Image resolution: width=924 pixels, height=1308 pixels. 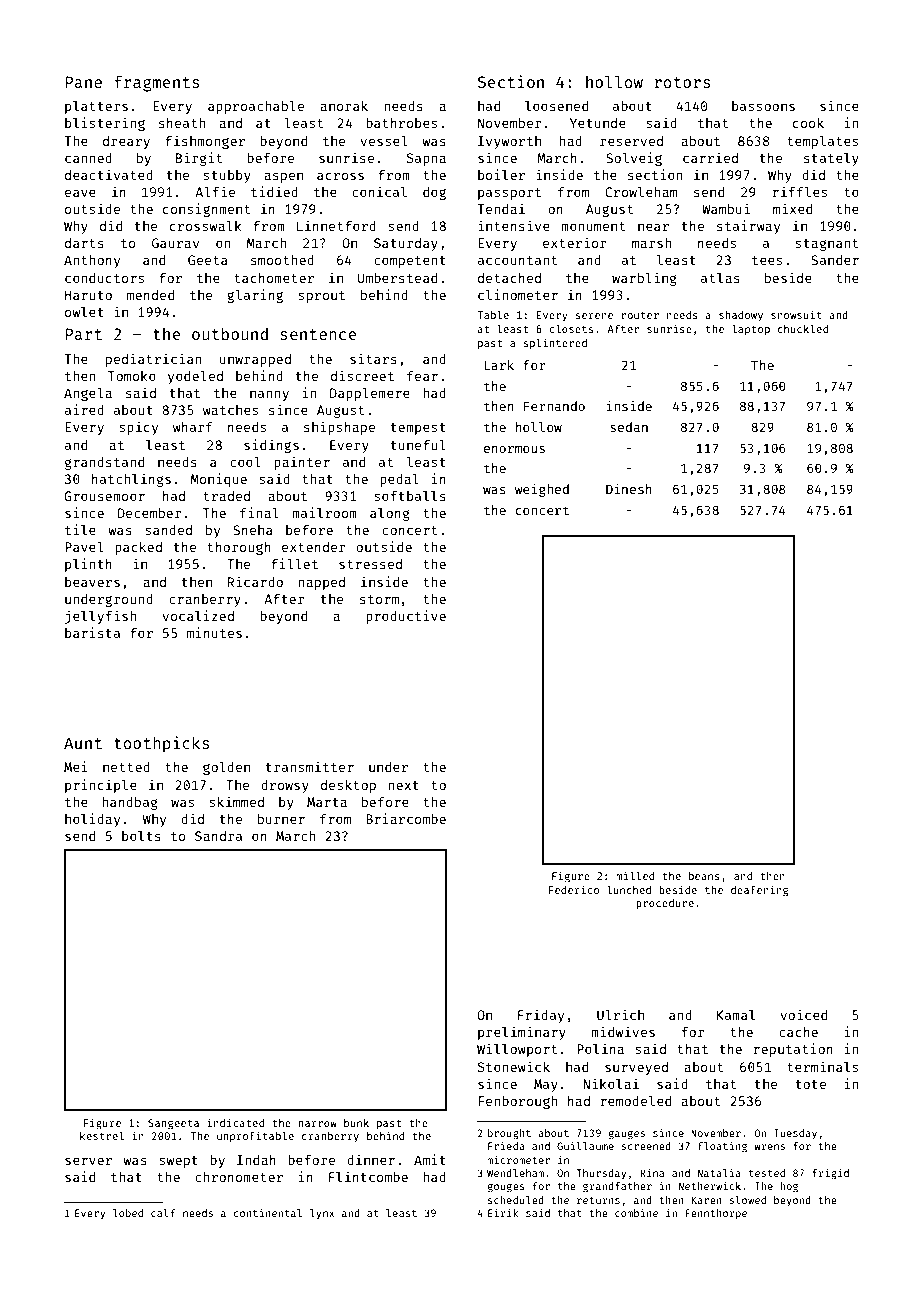 What do you see at coordinates (256, 107) in the document?
I see `approachable` at bounding box center [256, 107].
